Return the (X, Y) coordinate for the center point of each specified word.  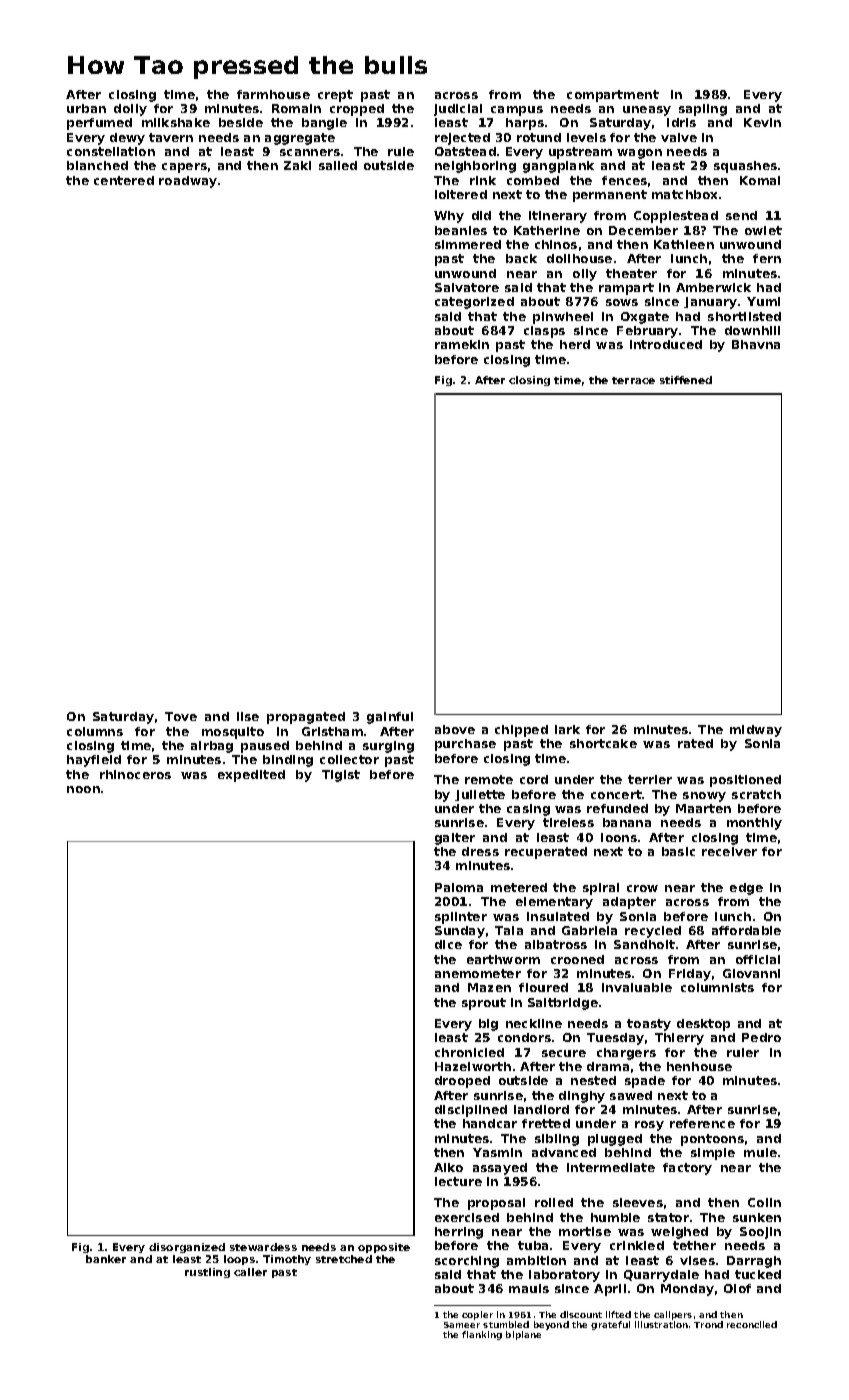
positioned (745, 781)
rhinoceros (135, 774)
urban (86, 108)
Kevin (762, 122)
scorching (467, 1262)
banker (106, 1259)
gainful (390, 718)
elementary (554, 903)
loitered (461, 194)
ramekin (462, 344)
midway (756, 731)
